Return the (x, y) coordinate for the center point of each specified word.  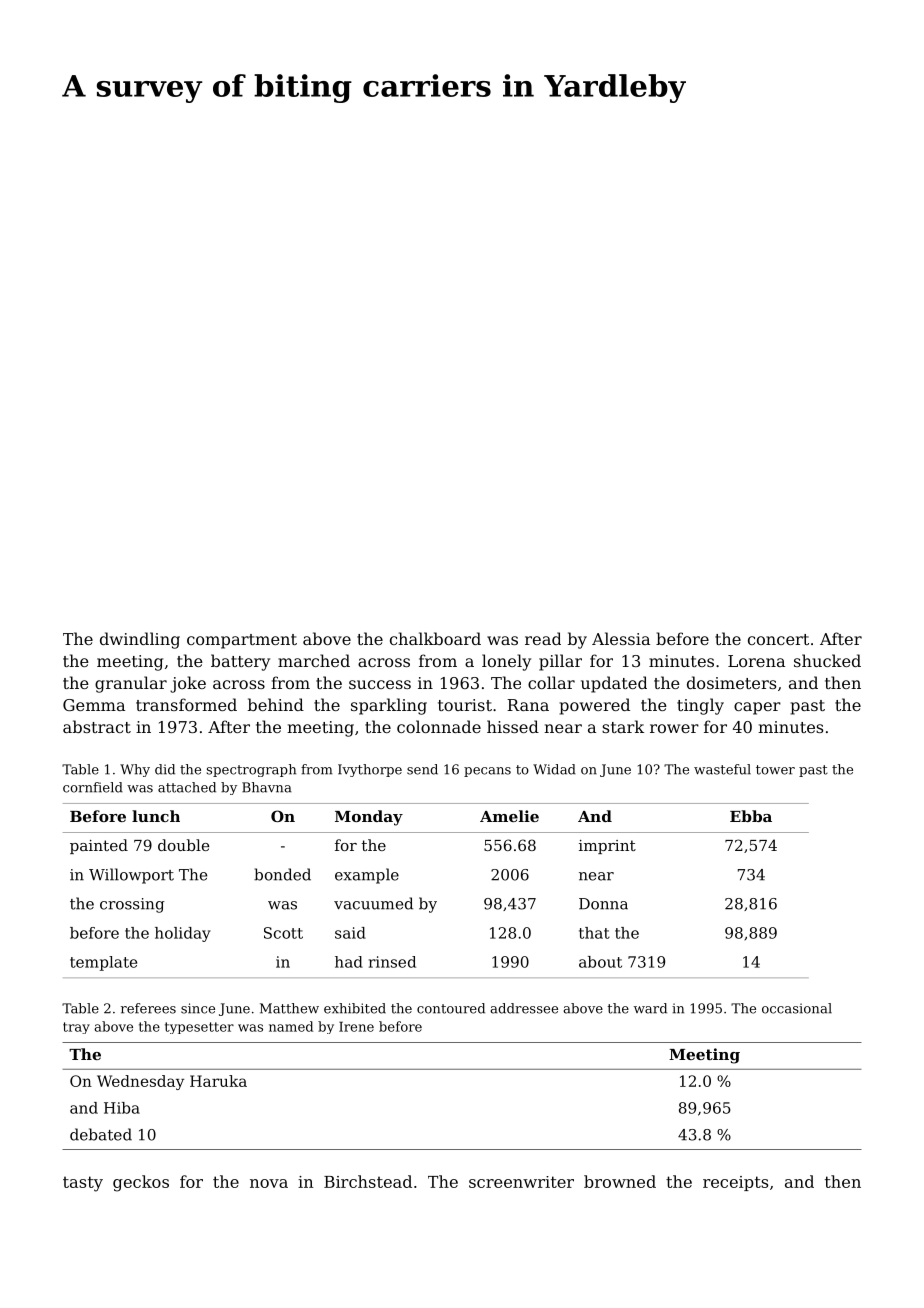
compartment (242, 641)
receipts (735, 1183)
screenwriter (521, 1182)
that (594, 933)
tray (76, 1028)
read (543, 638)
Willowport (131, 876)
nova (269, 1183)
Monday (369, 818)
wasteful (722, 769)
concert (778, 639)
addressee (524, 1008)
